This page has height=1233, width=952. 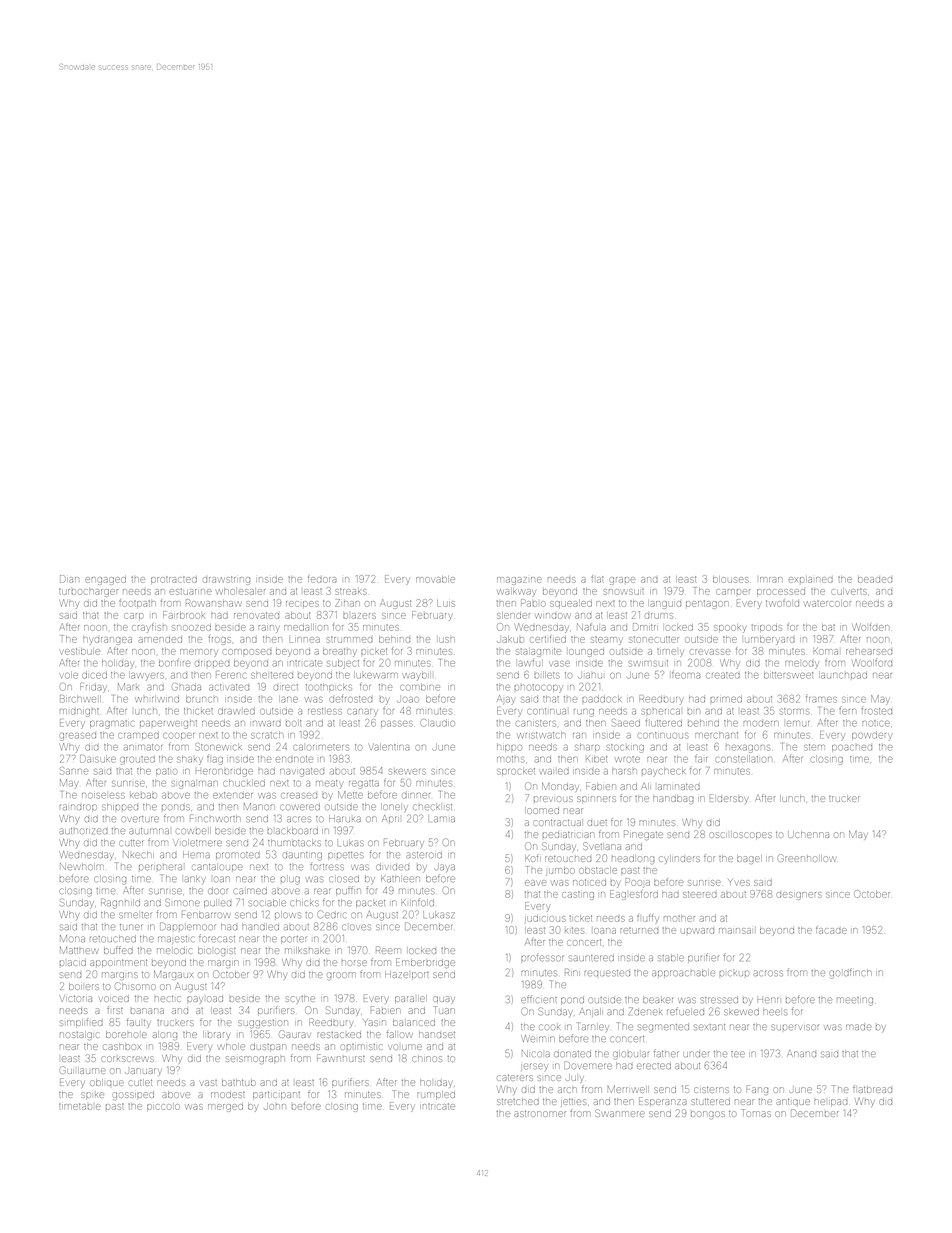 What do you see at coordinates (69, 579) in the page?
I see `Dian` at bounding box center [69, 579].
